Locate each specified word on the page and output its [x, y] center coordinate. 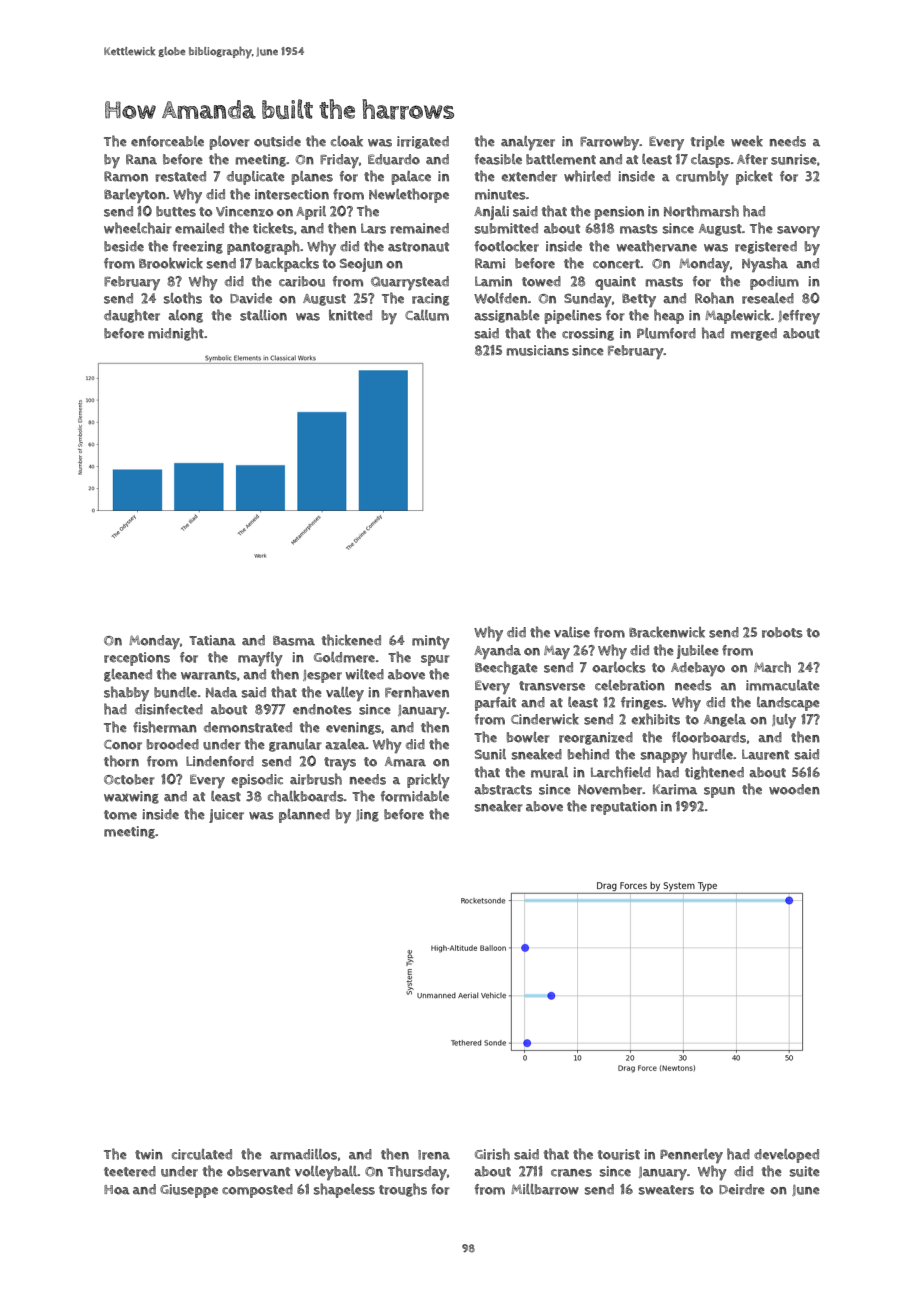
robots [782, 632]
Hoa [117, 1190]
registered [766, 247]
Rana [141, 159]
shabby [126, 693]
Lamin [493, 281]
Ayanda [497, 652]
